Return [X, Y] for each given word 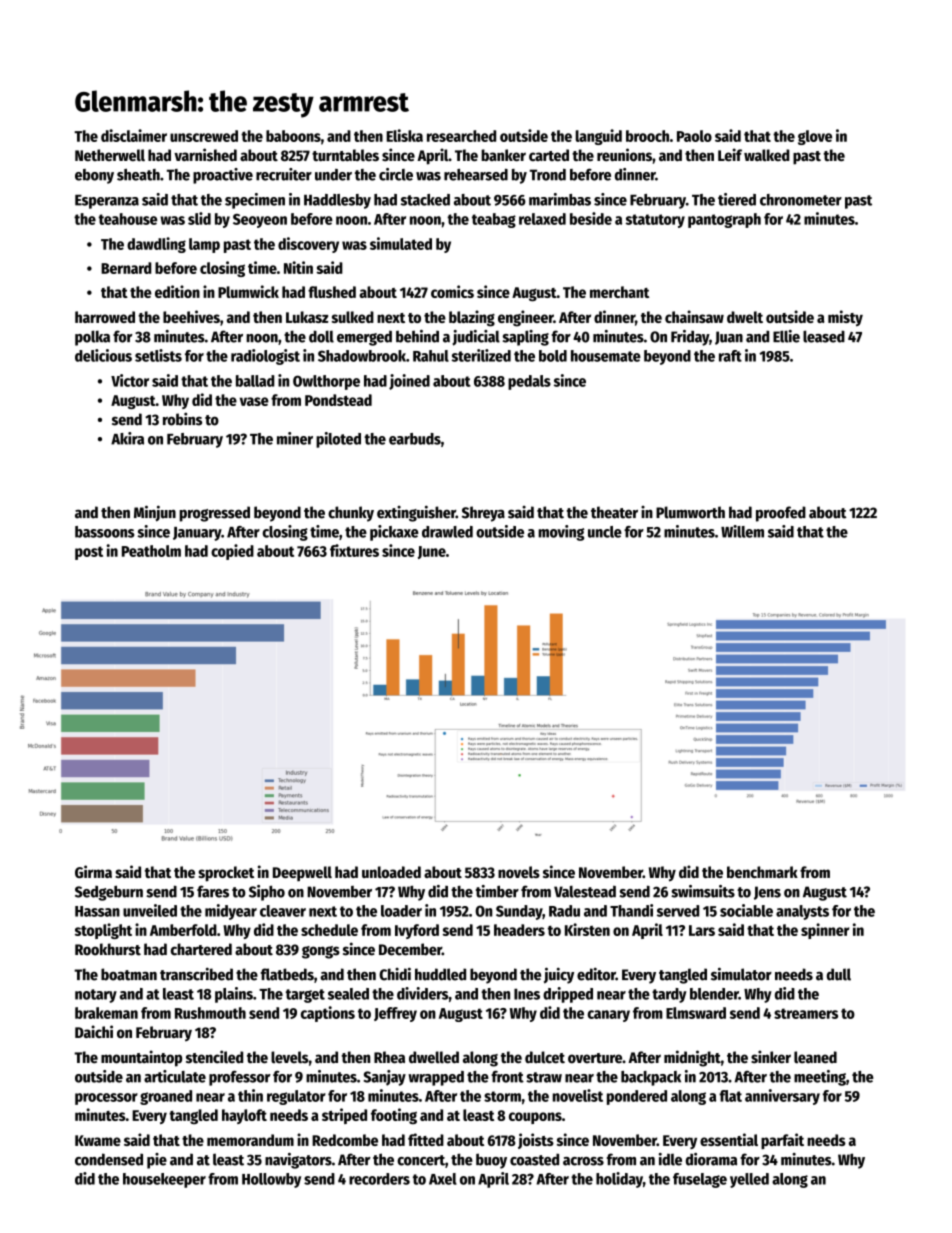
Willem [742, 531]
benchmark [762, 872]
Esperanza [107, 202]
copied [232, 552]
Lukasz [307, 317]
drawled [447, 532]
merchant [619, 292]
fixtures [354, 550]
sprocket [226, 874]
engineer [526, 318]
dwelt [745, 317]
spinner [825, 931]
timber [497, 891]
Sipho [267, 893]
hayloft [244, 1116]
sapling [525, 338]
